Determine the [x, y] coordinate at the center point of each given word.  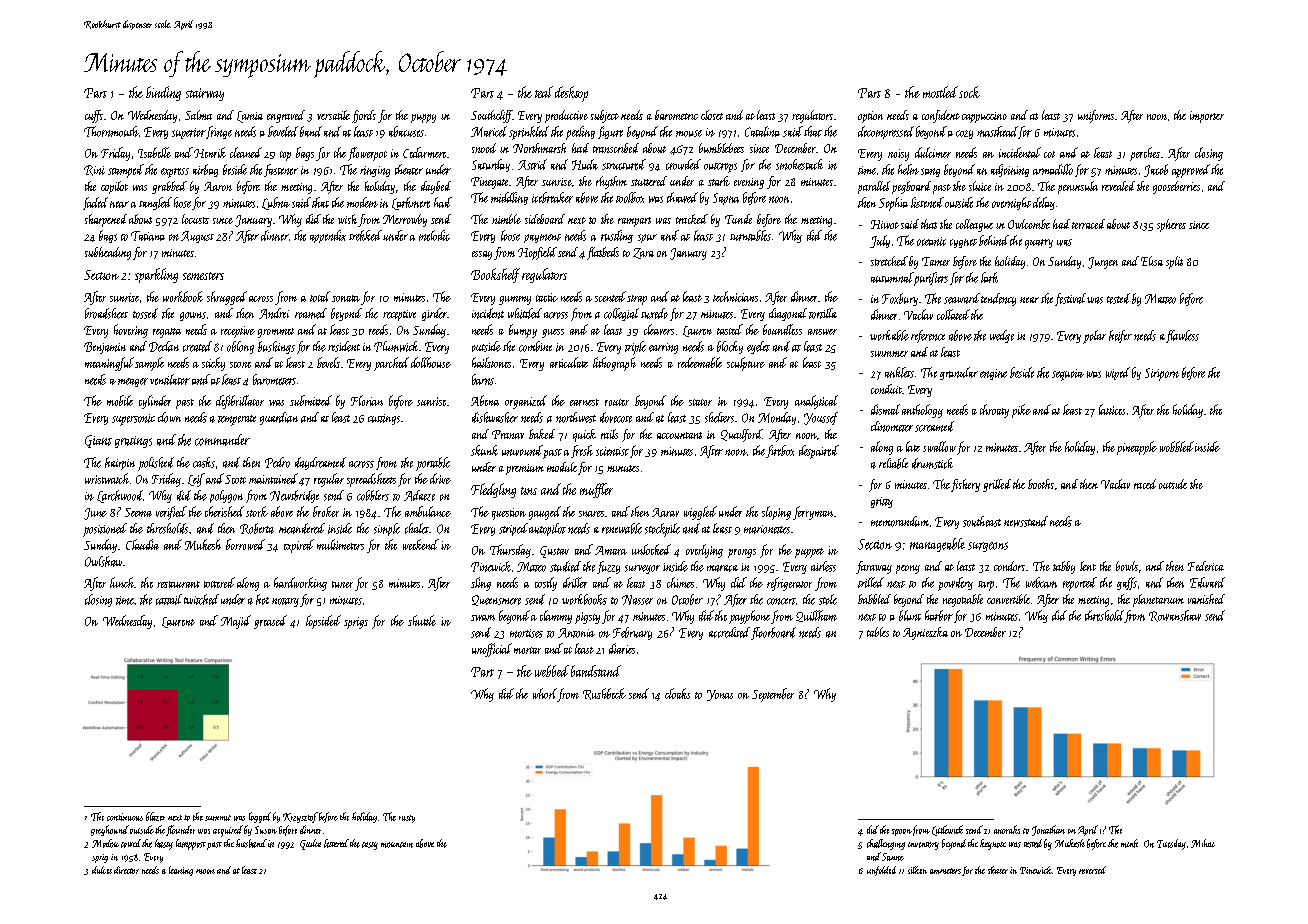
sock [969, 92]
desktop [571, 94]
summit [218, 818]
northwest [576, 417]
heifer [1120, 336]
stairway [205, 94]
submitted [311, 400]
